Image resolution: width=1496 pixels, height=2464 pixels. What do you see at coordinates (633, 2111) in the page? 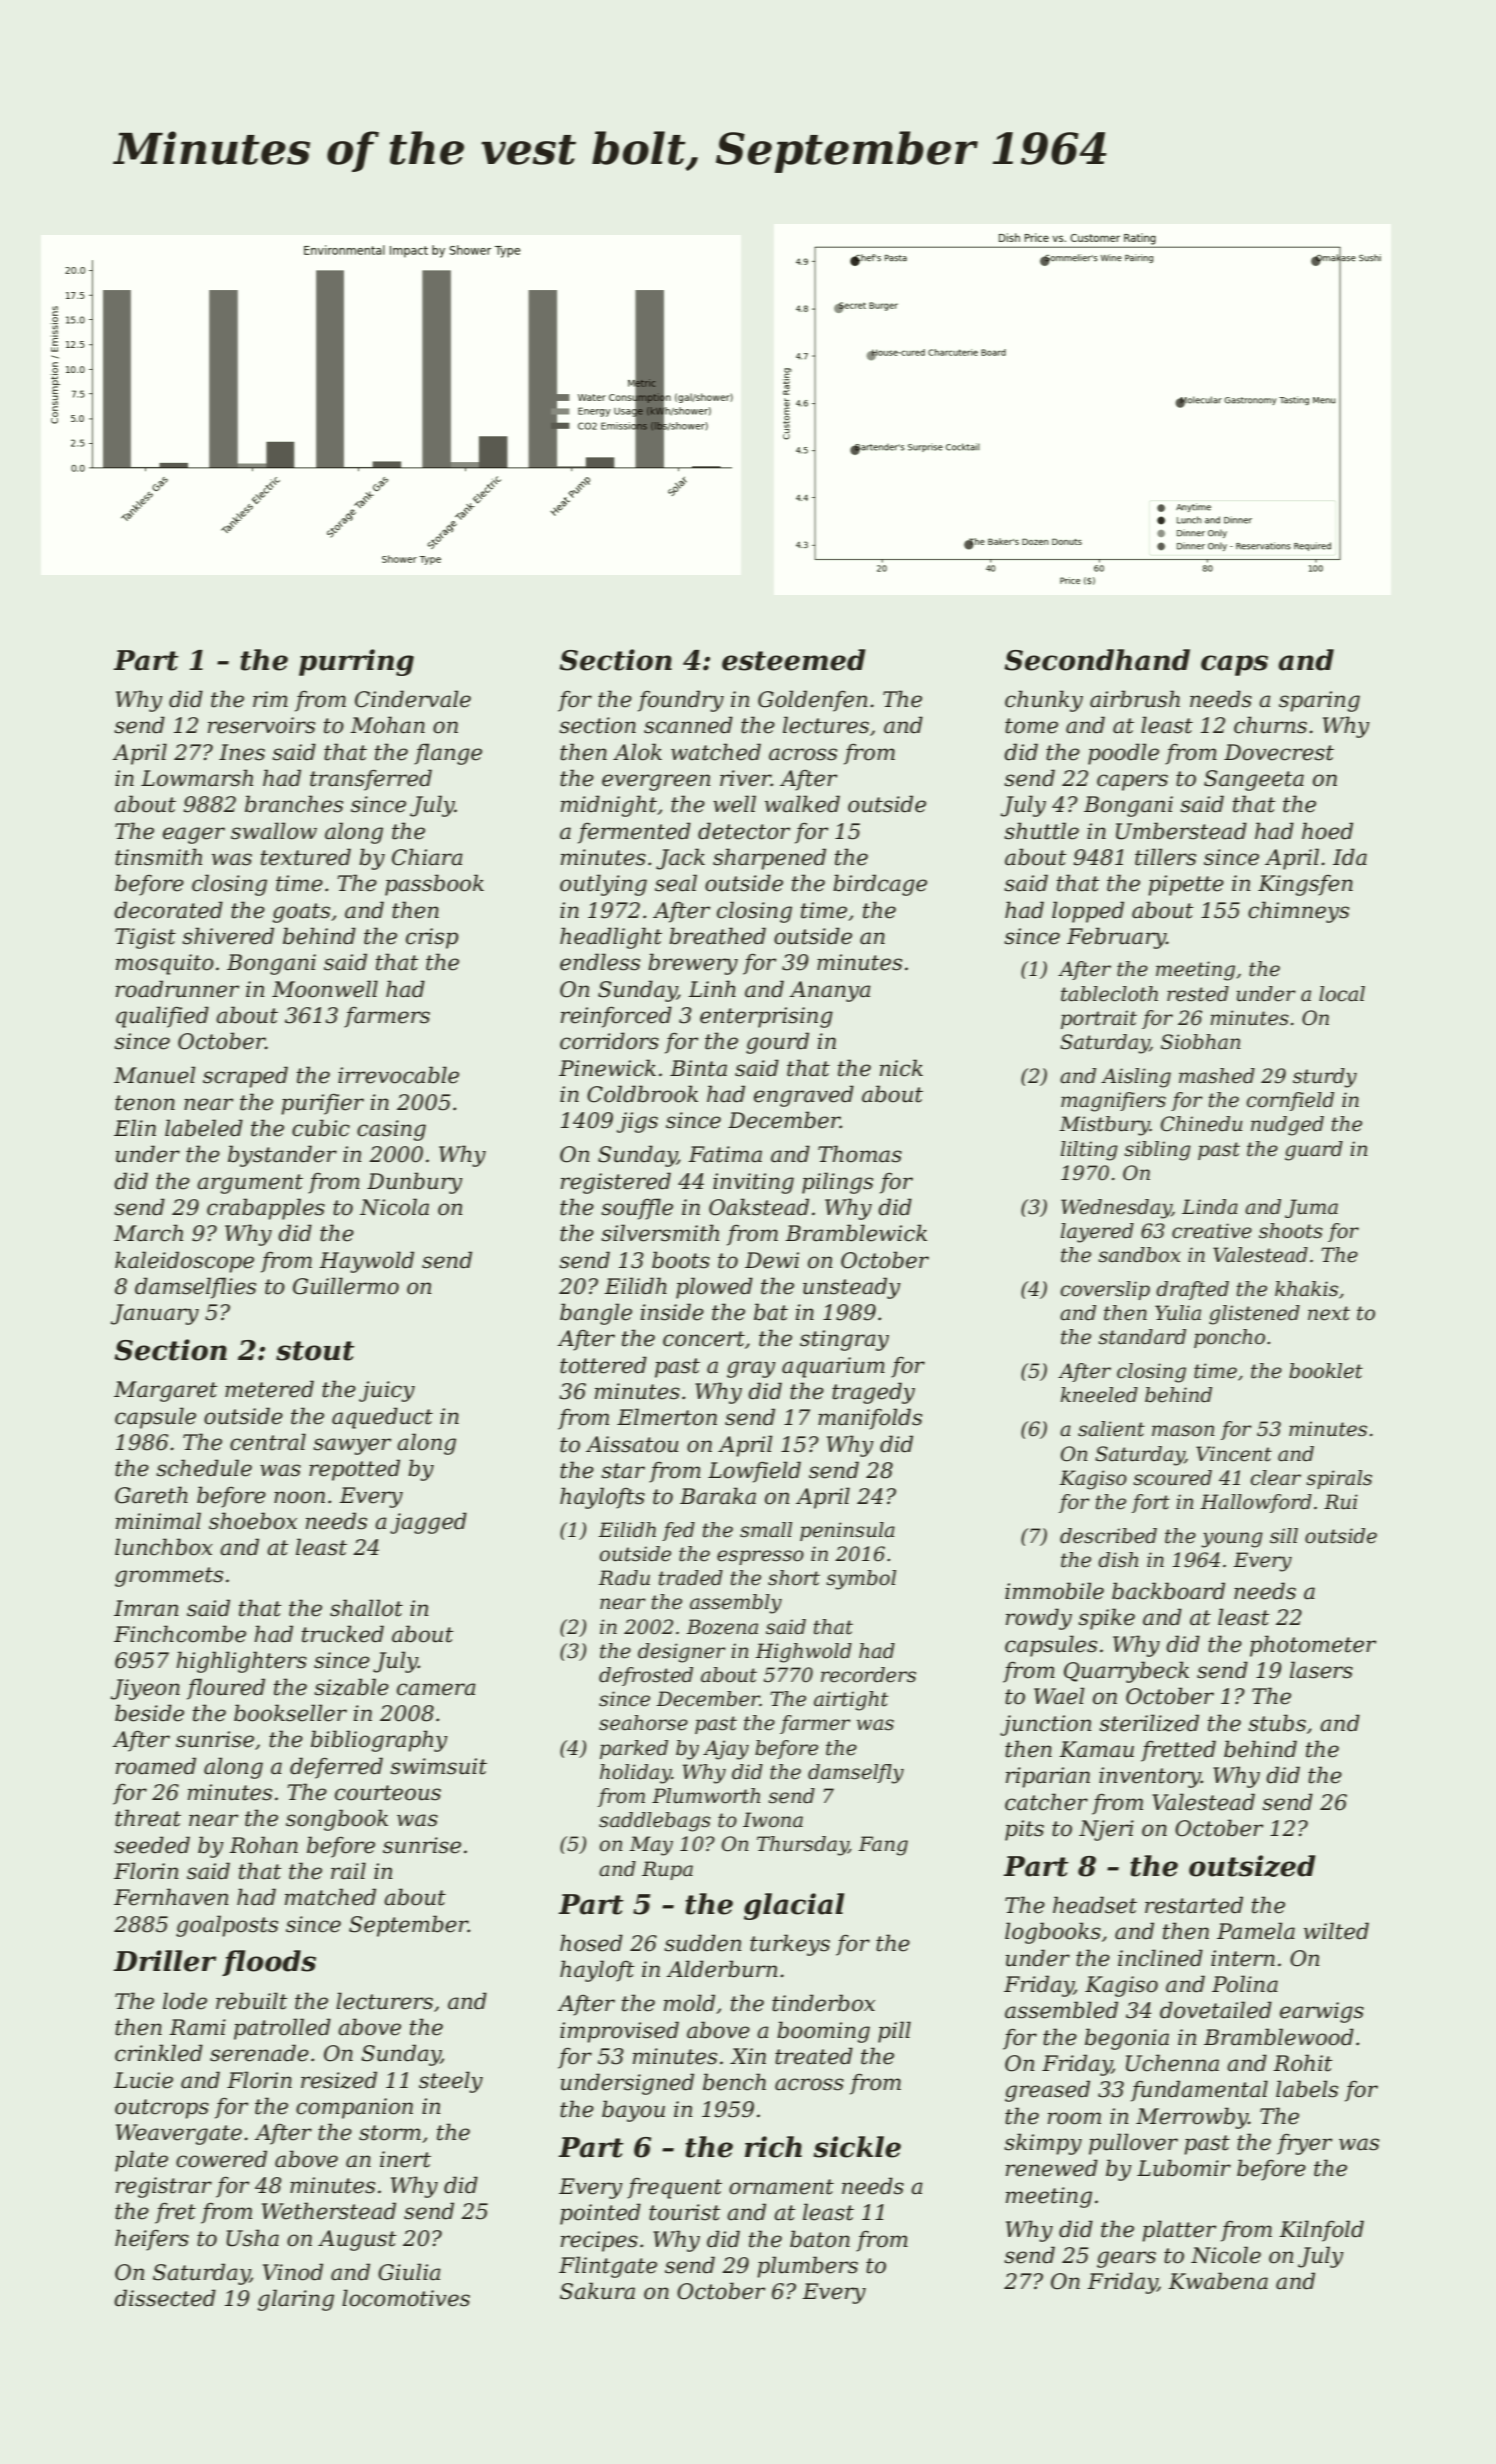
I see `bayou` at bounding box center [633, 2111].
